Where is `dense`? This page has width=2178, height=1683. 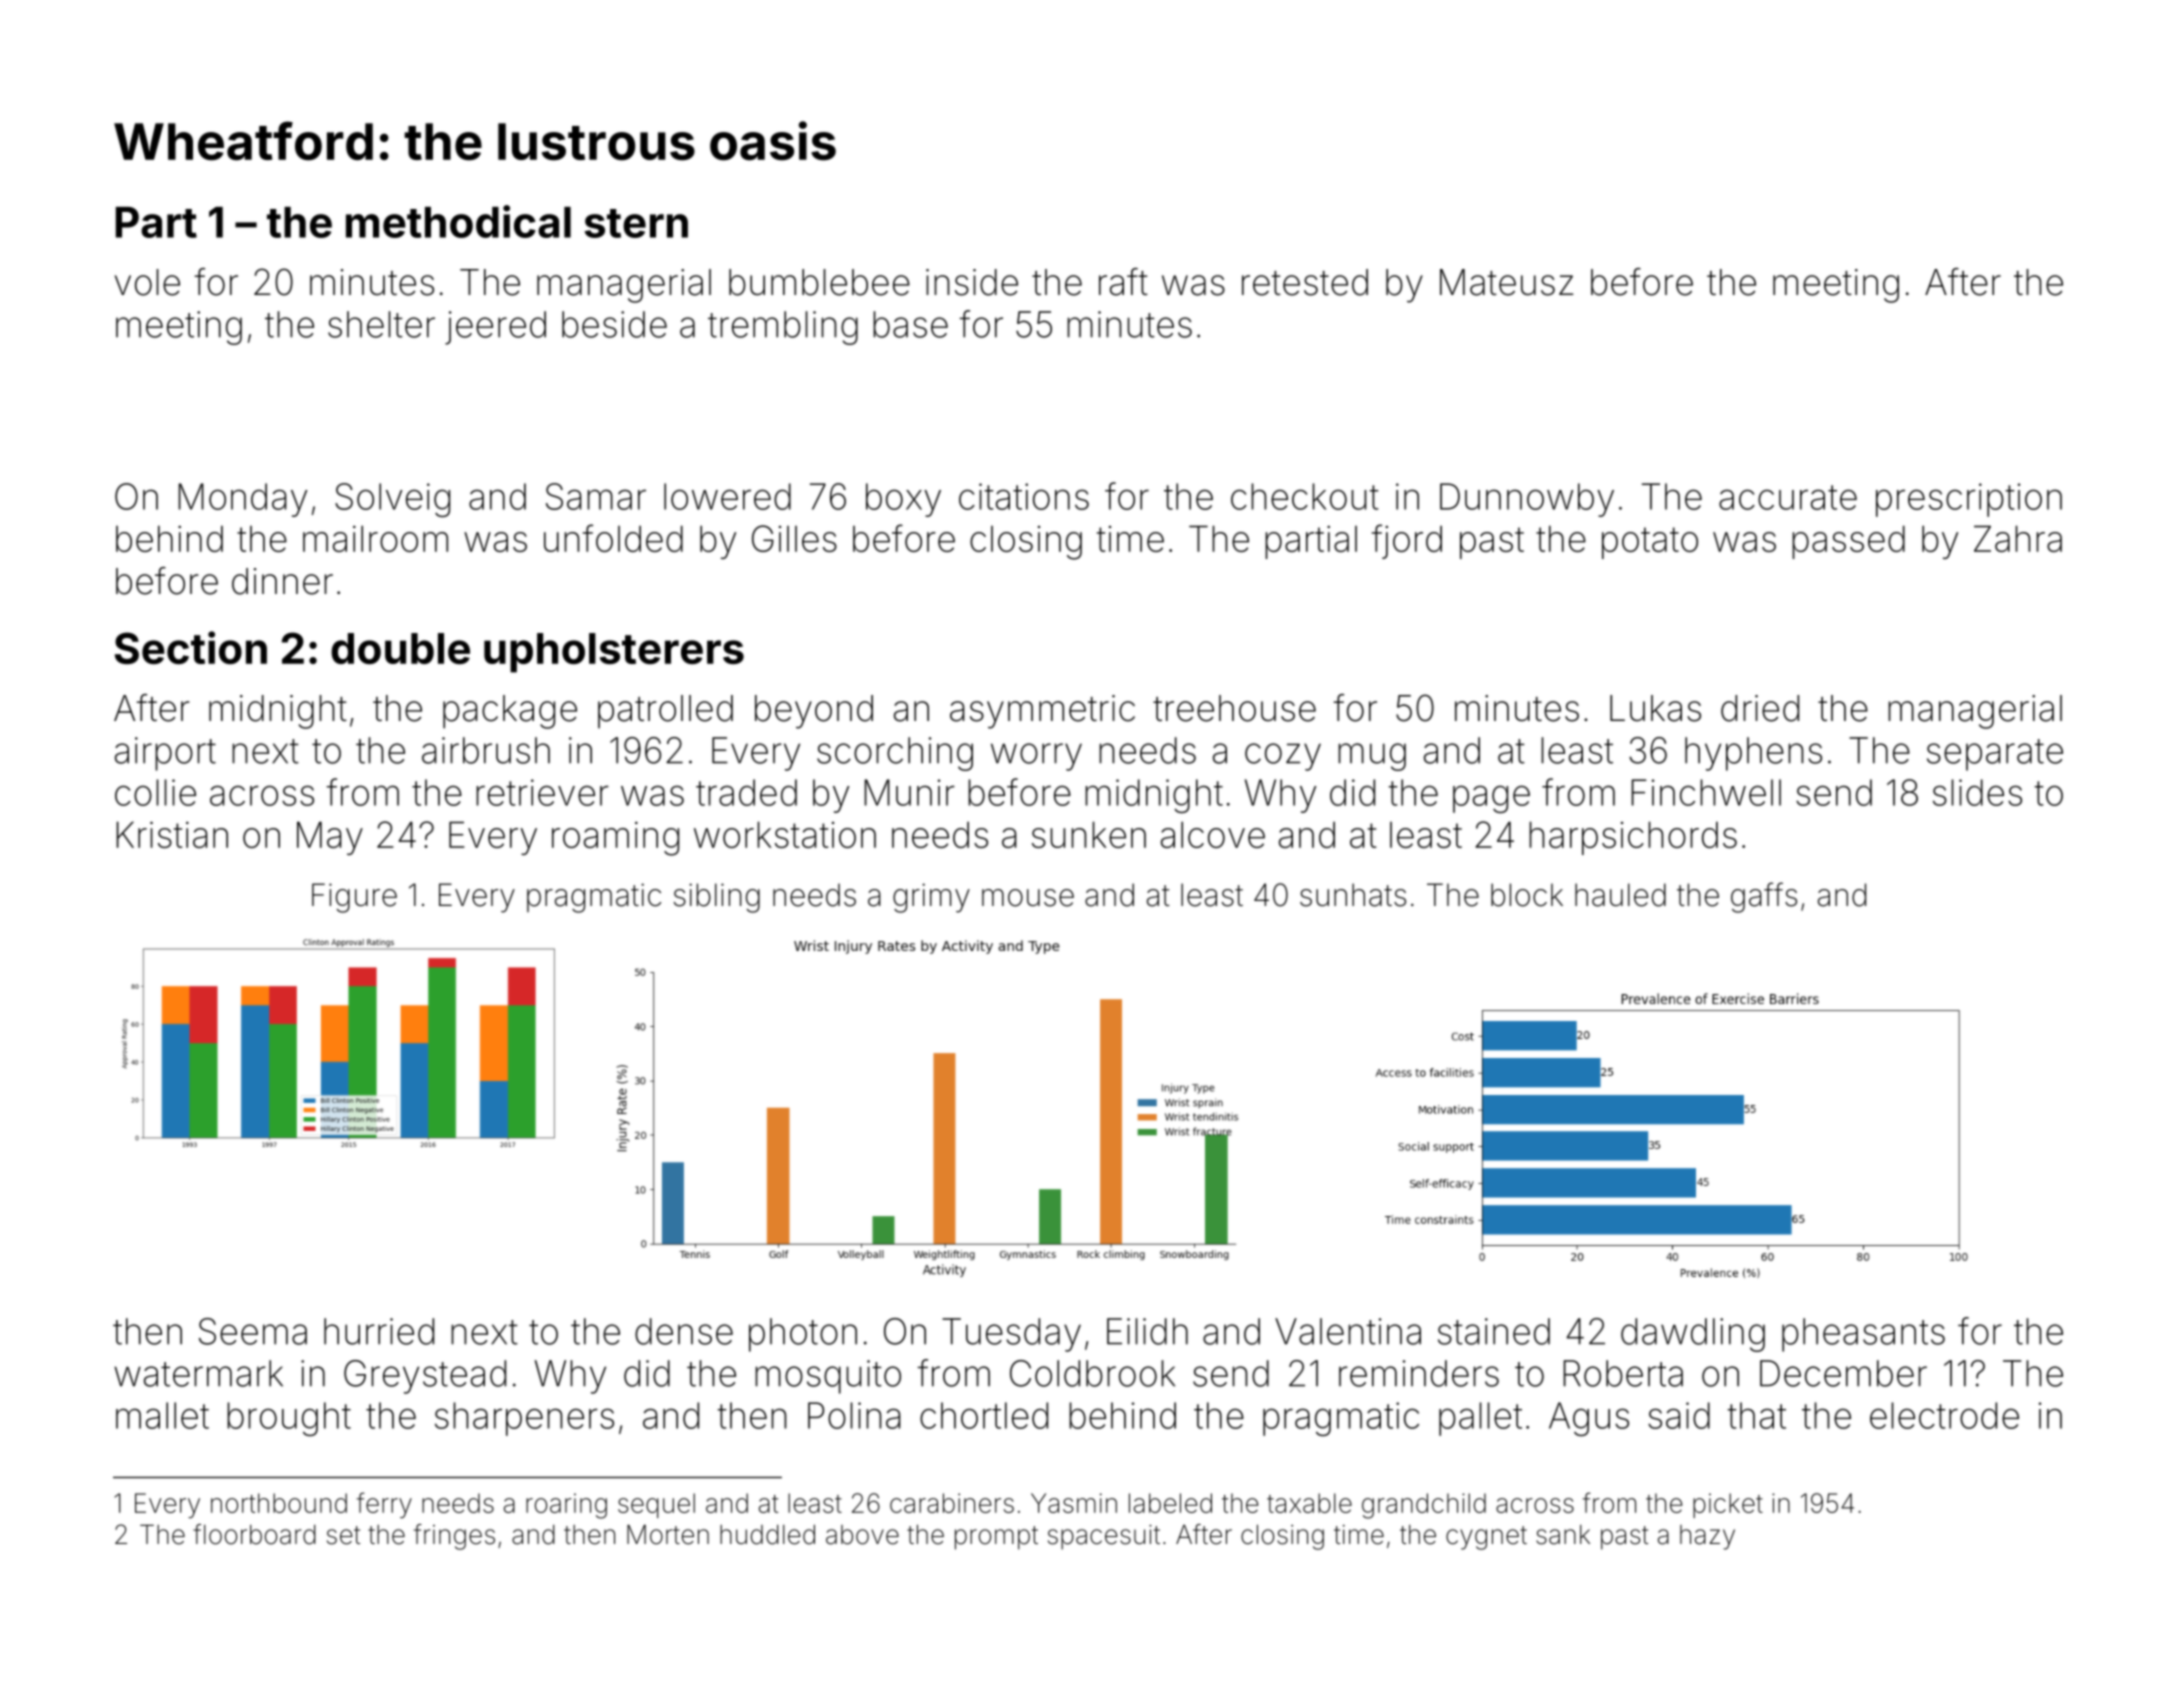 dense is located at coordinates (684, 1331).
